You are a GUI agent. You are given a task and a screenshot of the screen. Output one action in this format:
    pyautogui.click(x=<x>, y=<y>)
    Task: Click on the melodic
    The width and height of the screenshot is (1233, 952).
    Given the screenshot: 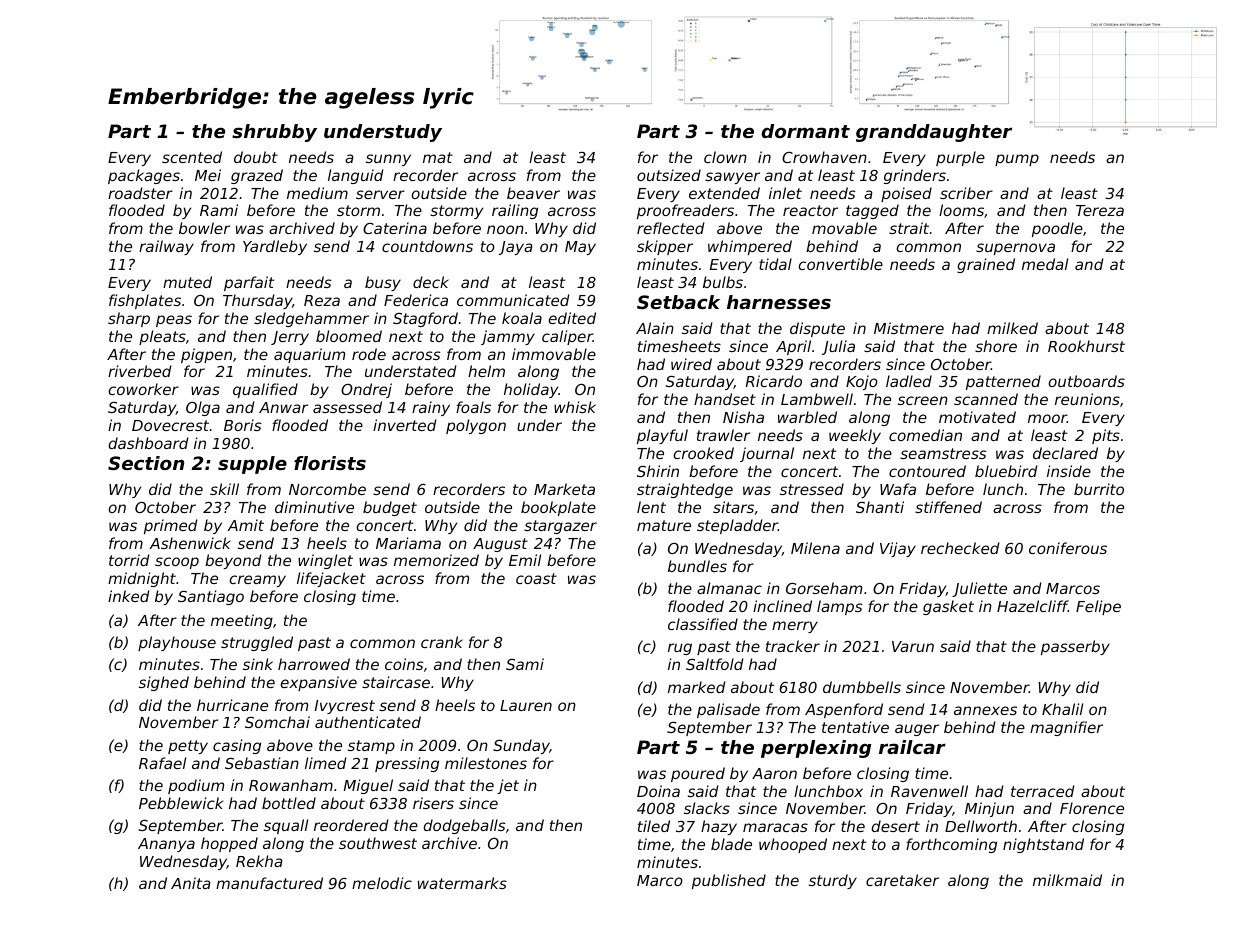 What is the action you would take?
    pyautogui.click(x=382, y=883)
